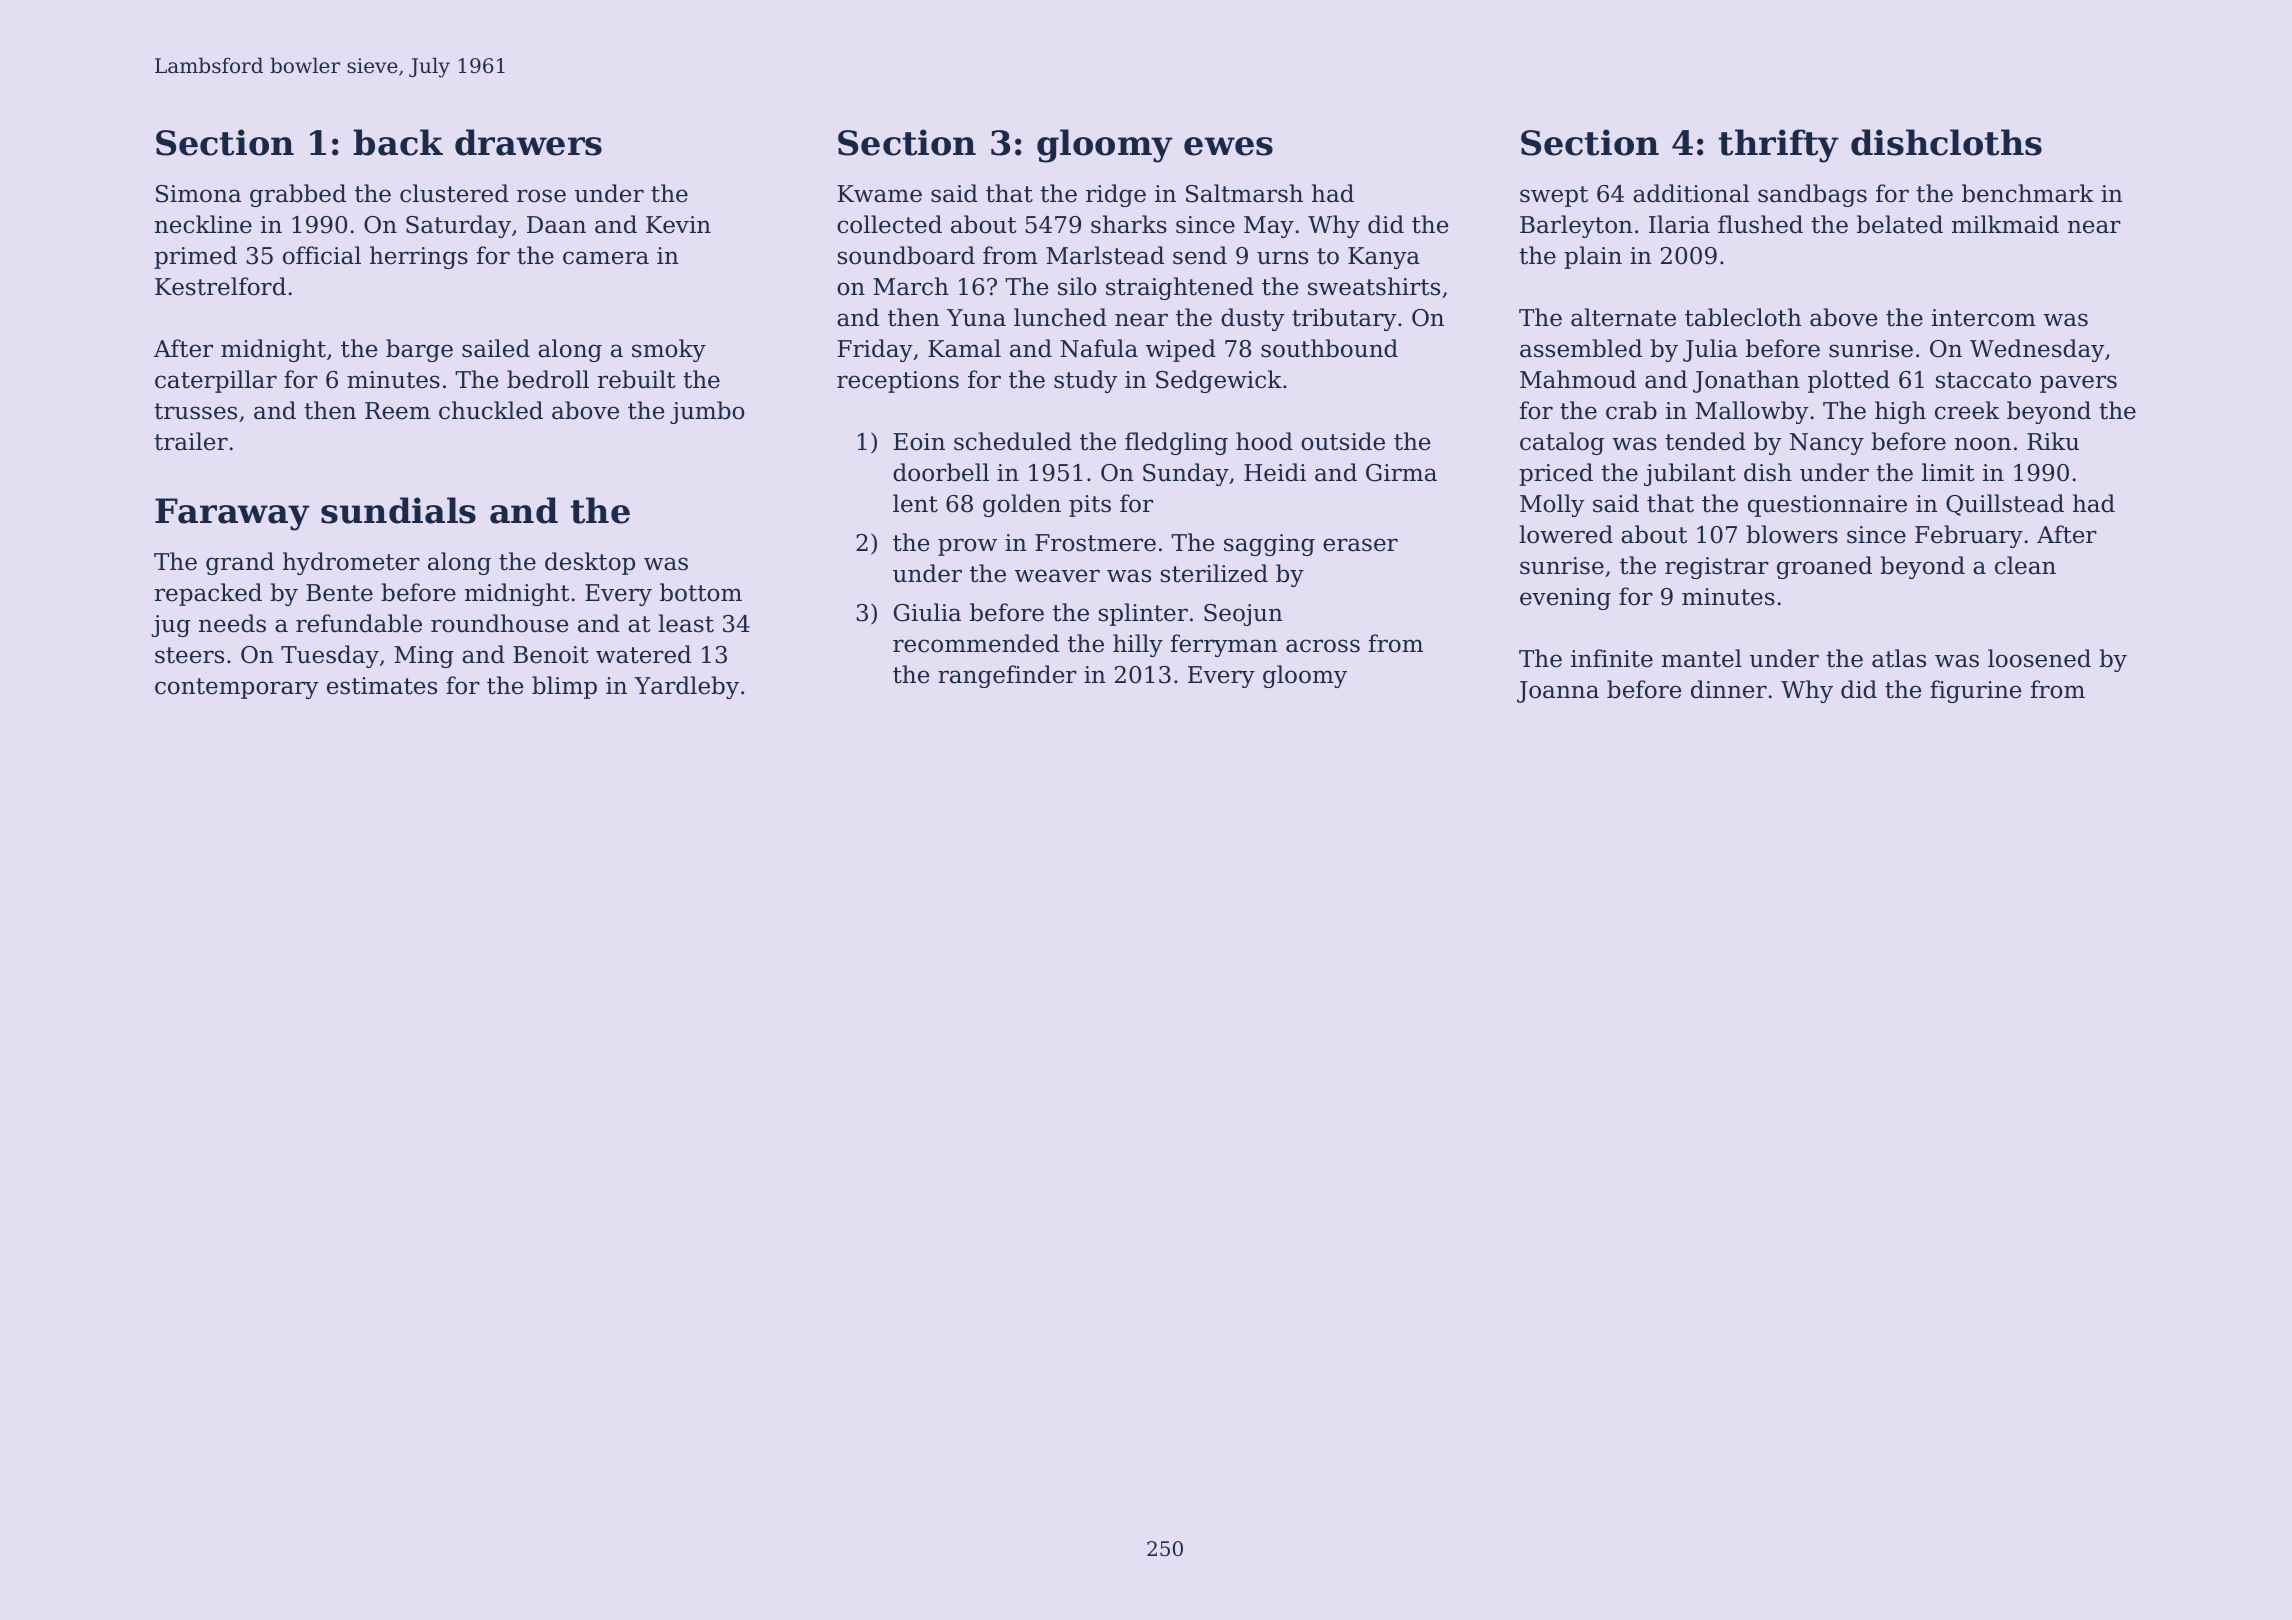 This screenshot has height=1620, width=2292. What do you see at coordinates (398, 142) in the screenshot?
I see `back` at bounding box center [398, 142].
